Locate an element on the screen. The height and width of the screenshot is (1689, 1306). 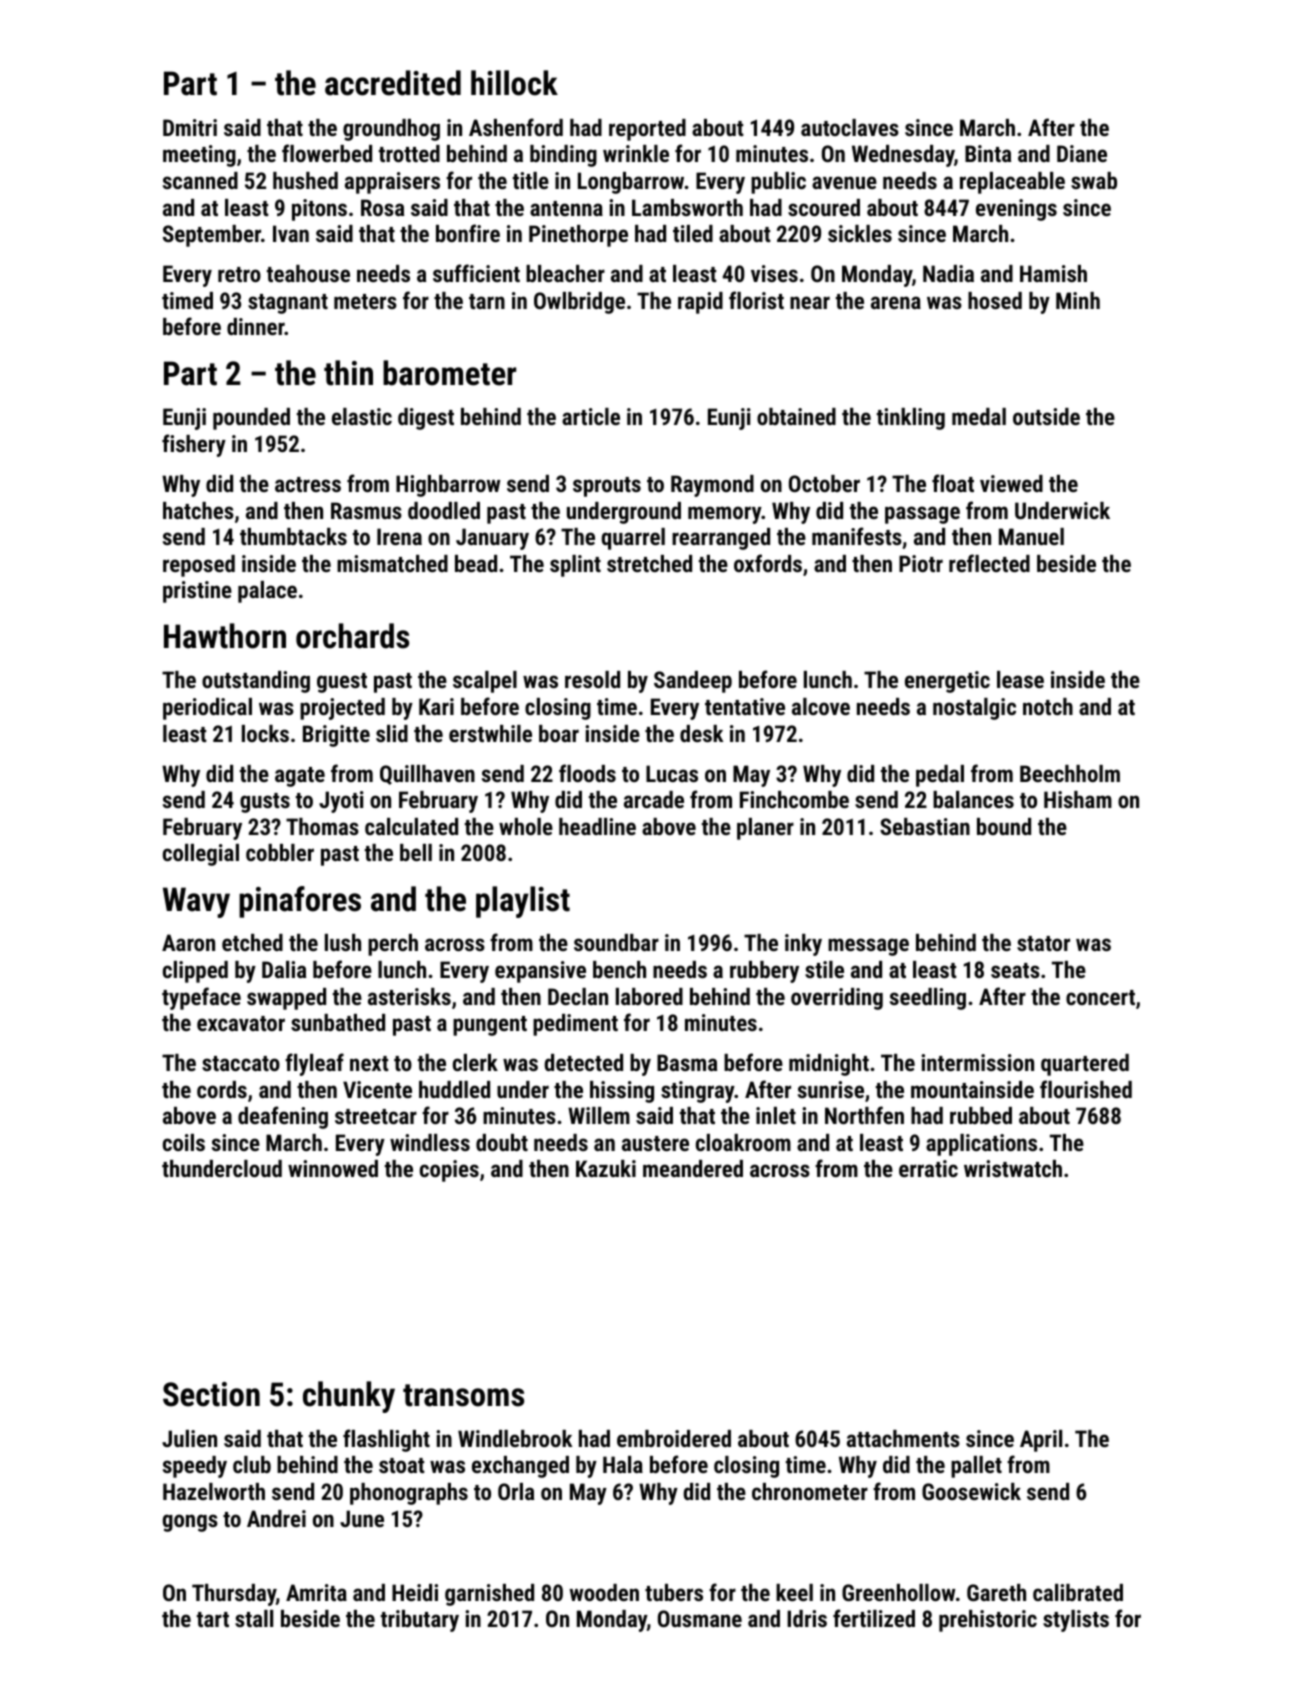
Minh is located at coordinates (1078, 300).
